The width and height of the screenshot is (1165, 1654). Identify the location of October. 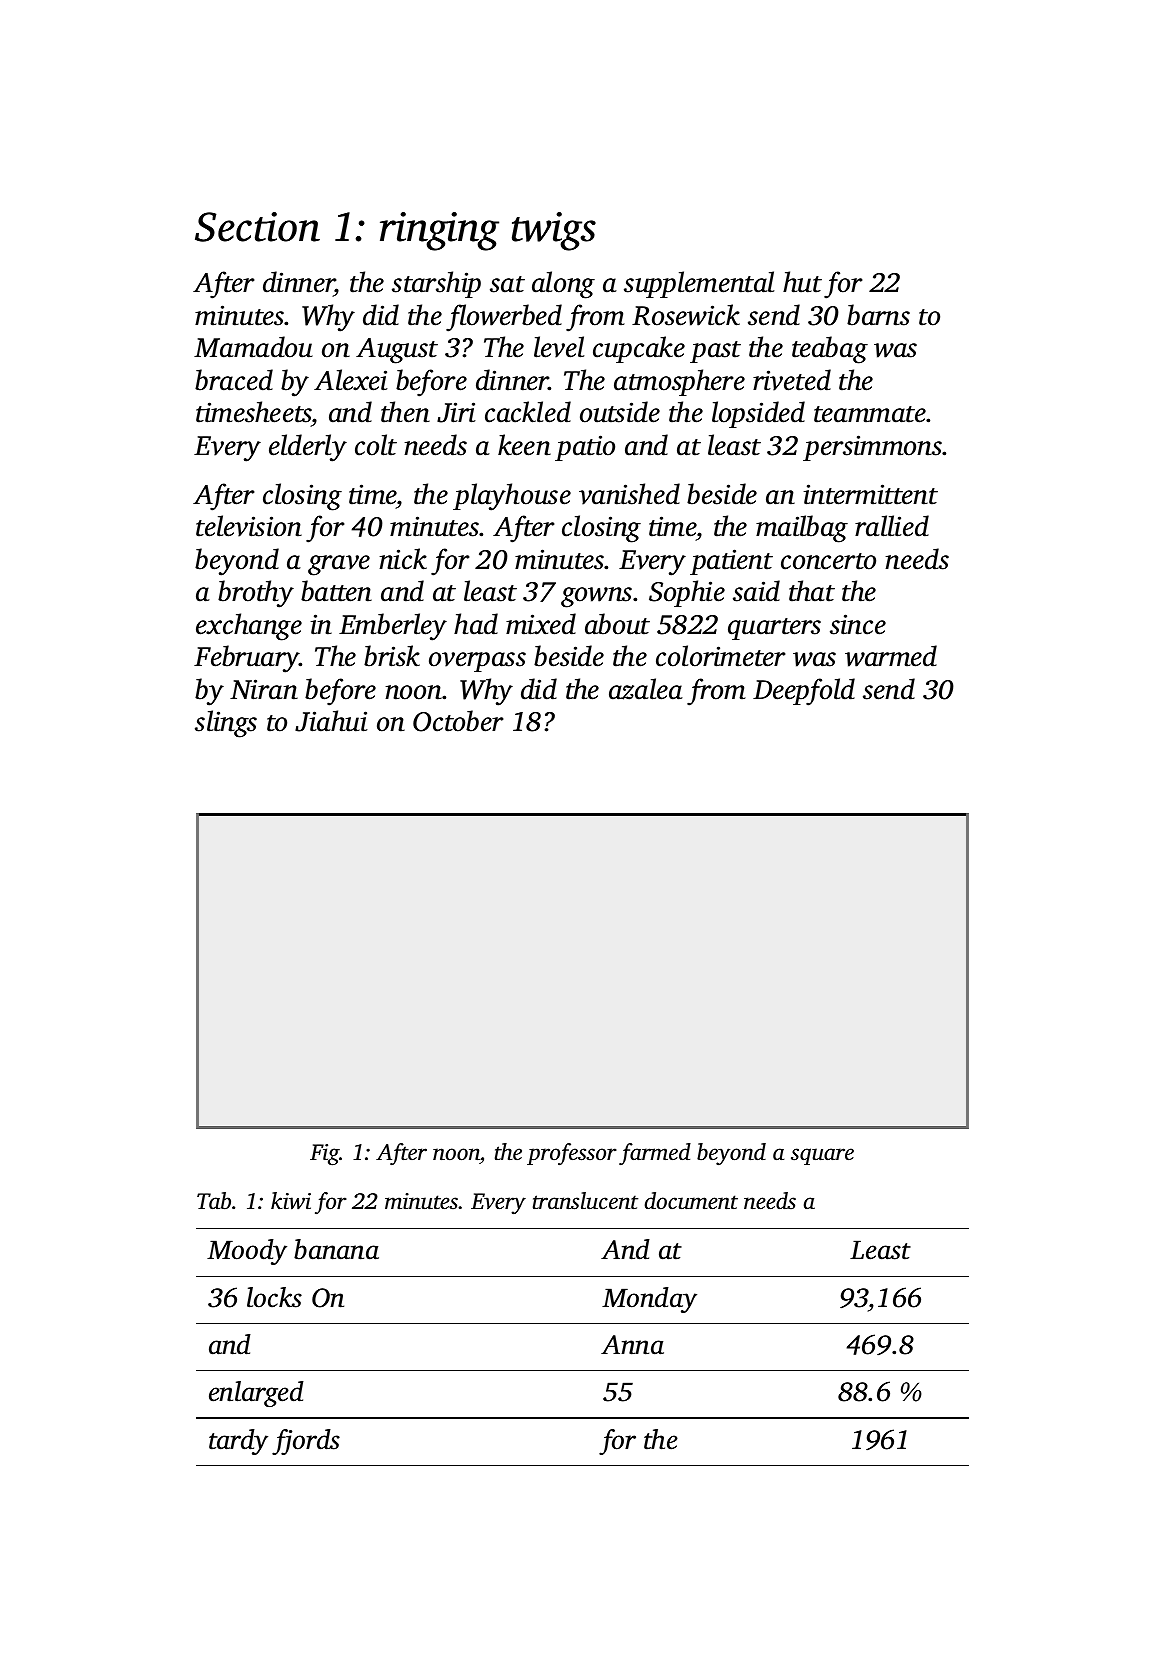
(458, 721).
